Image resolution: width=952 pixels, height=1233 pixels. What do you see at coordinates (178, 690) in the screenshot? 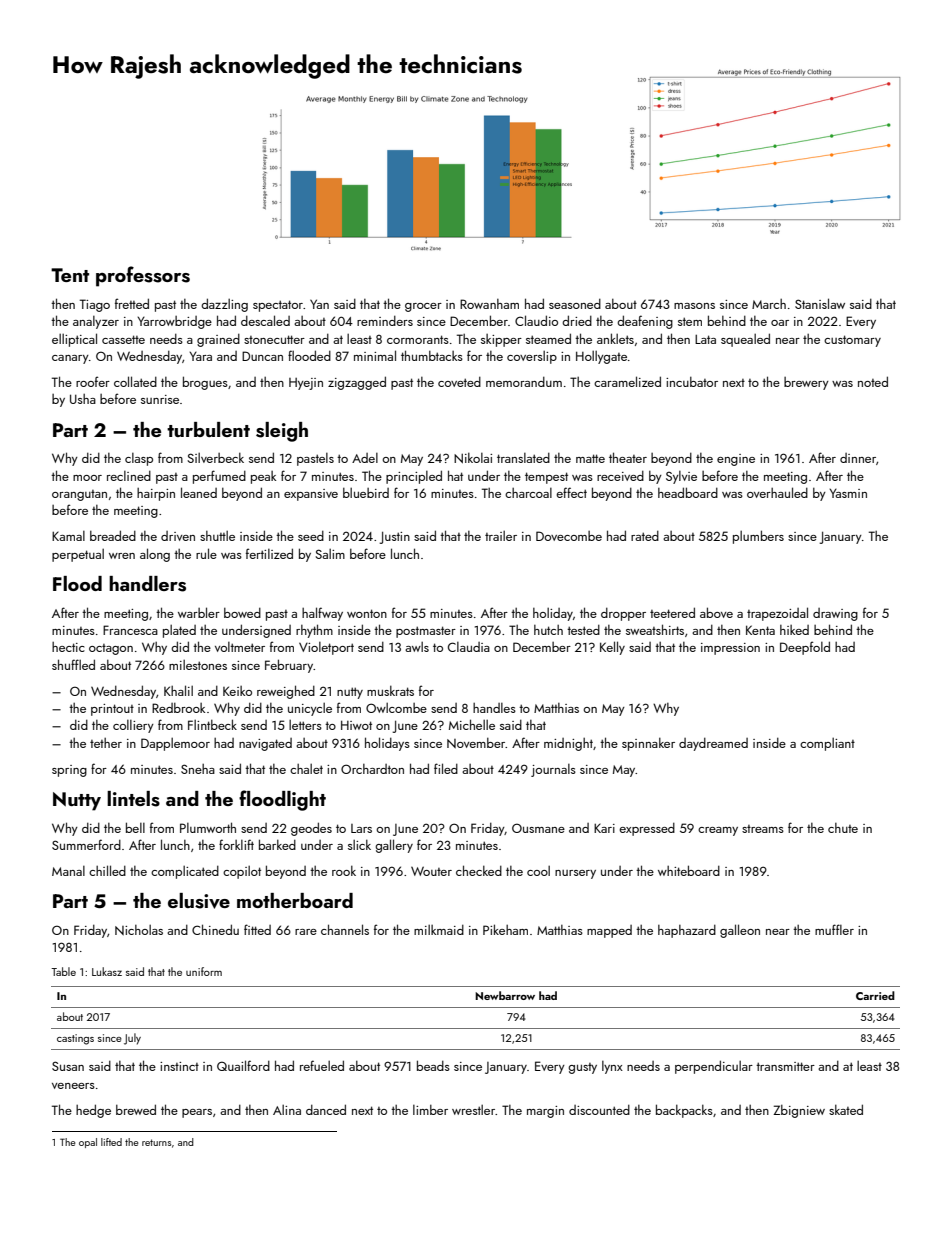
I see `Khalil` at bounding box center [178, 690].
